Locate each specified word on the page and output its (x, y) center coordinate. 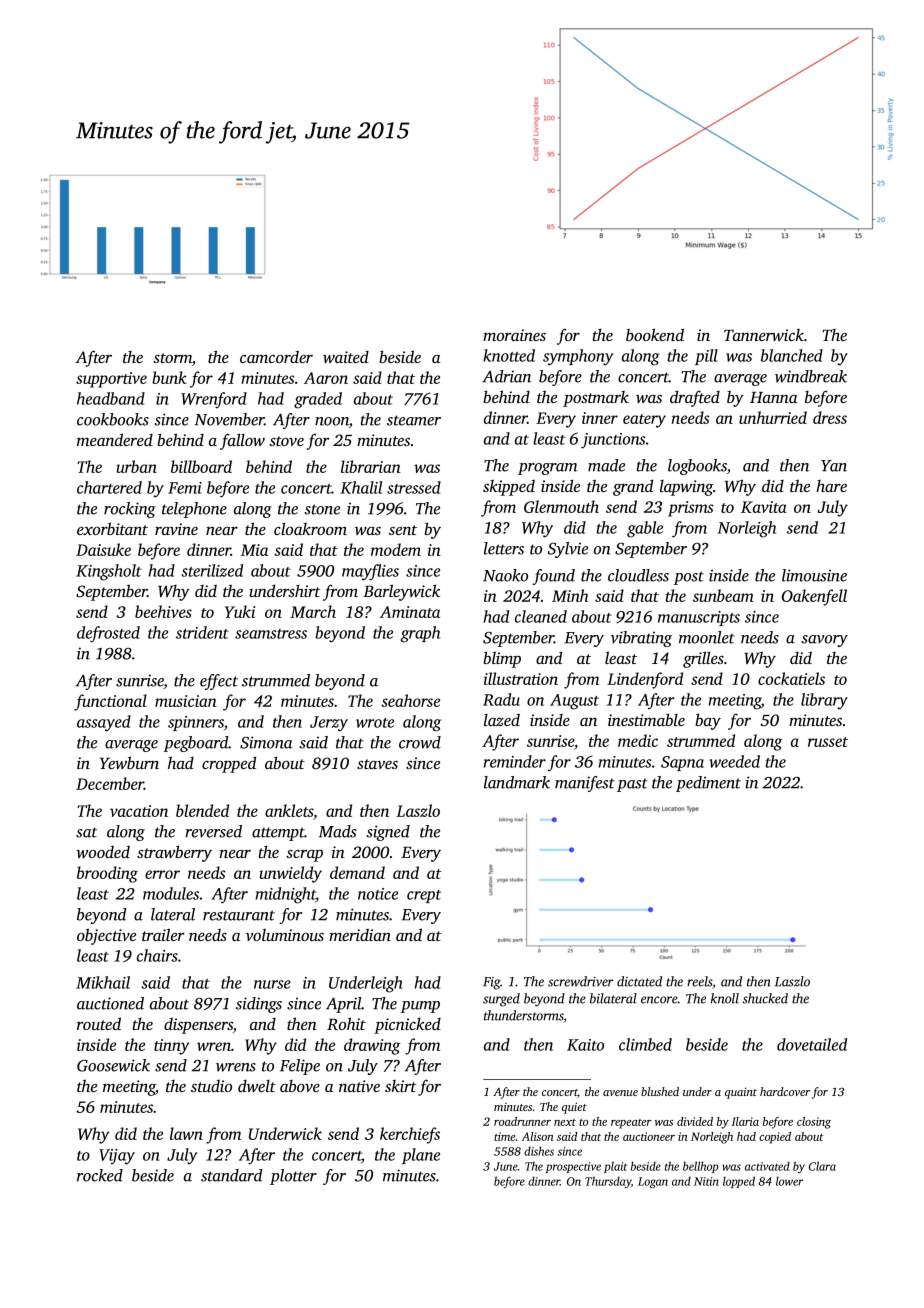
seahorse (410, 700)
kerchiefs (410, 1135)
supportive (111, 380)
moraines (514, 335)
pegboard (196, 744)
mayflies (370, 572)
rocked (100, 1175)
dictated (639, 981)
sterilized (212, 570)
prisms (691, 509)
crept (424, 896)
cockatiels (791, 678)
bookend (655, 334)
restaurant (239, 915)
